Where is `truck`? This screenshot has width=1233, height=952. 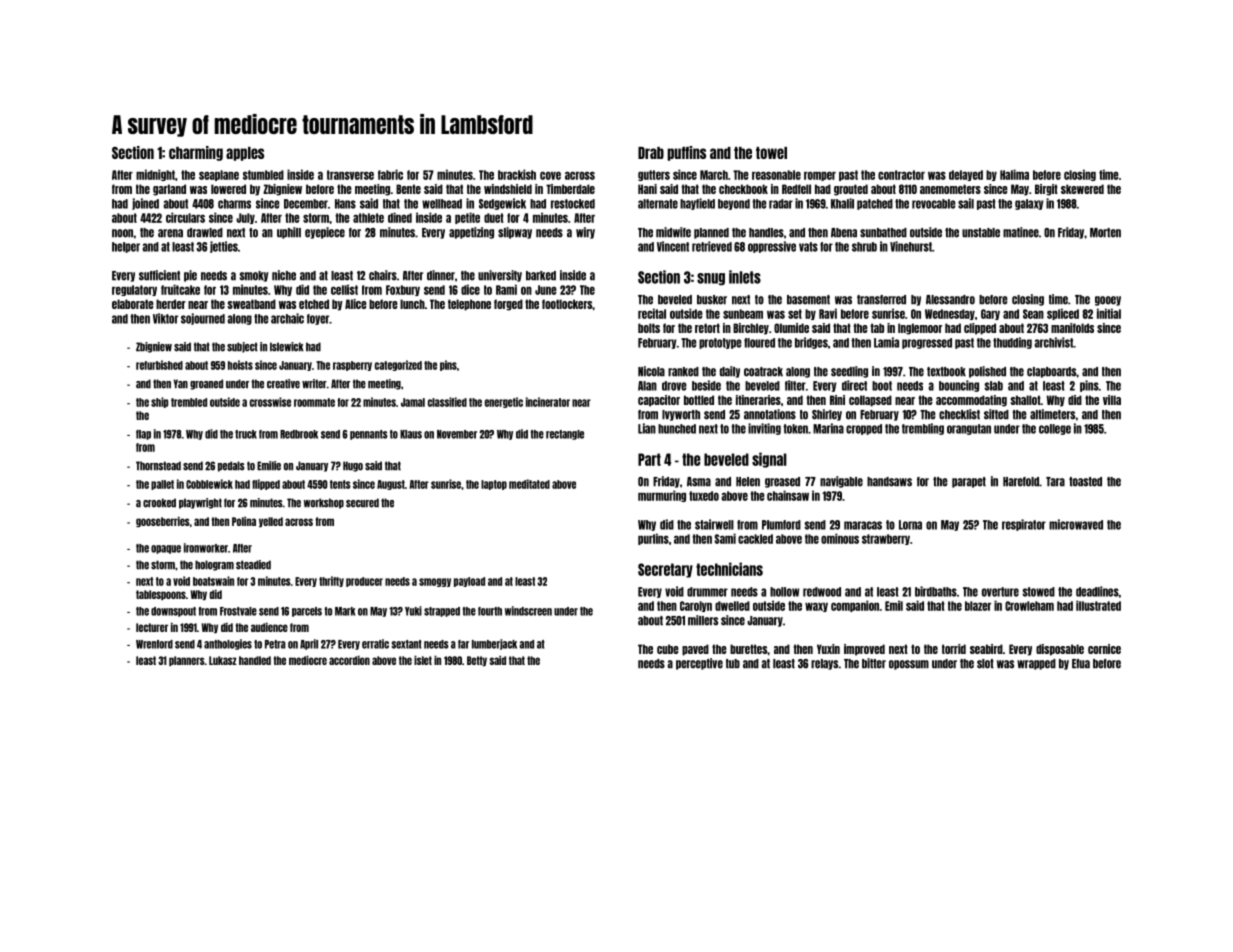 truck is located at coordinates (246, 434).
